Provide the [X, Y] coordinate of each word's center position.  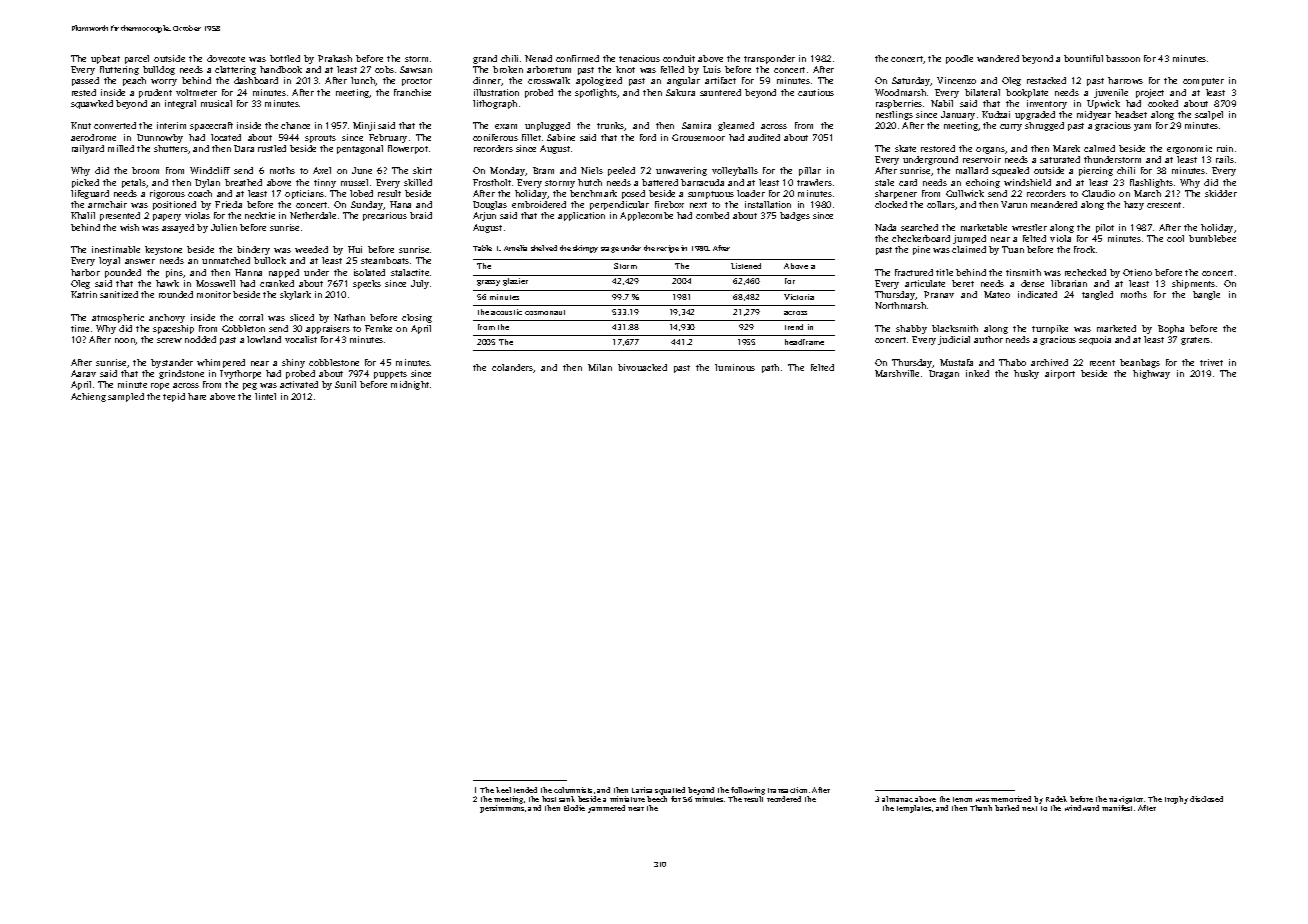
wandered [998, 58]
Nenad [538, 58]
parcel [137, 59]
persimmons [502, 809]
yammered [606, 809]
